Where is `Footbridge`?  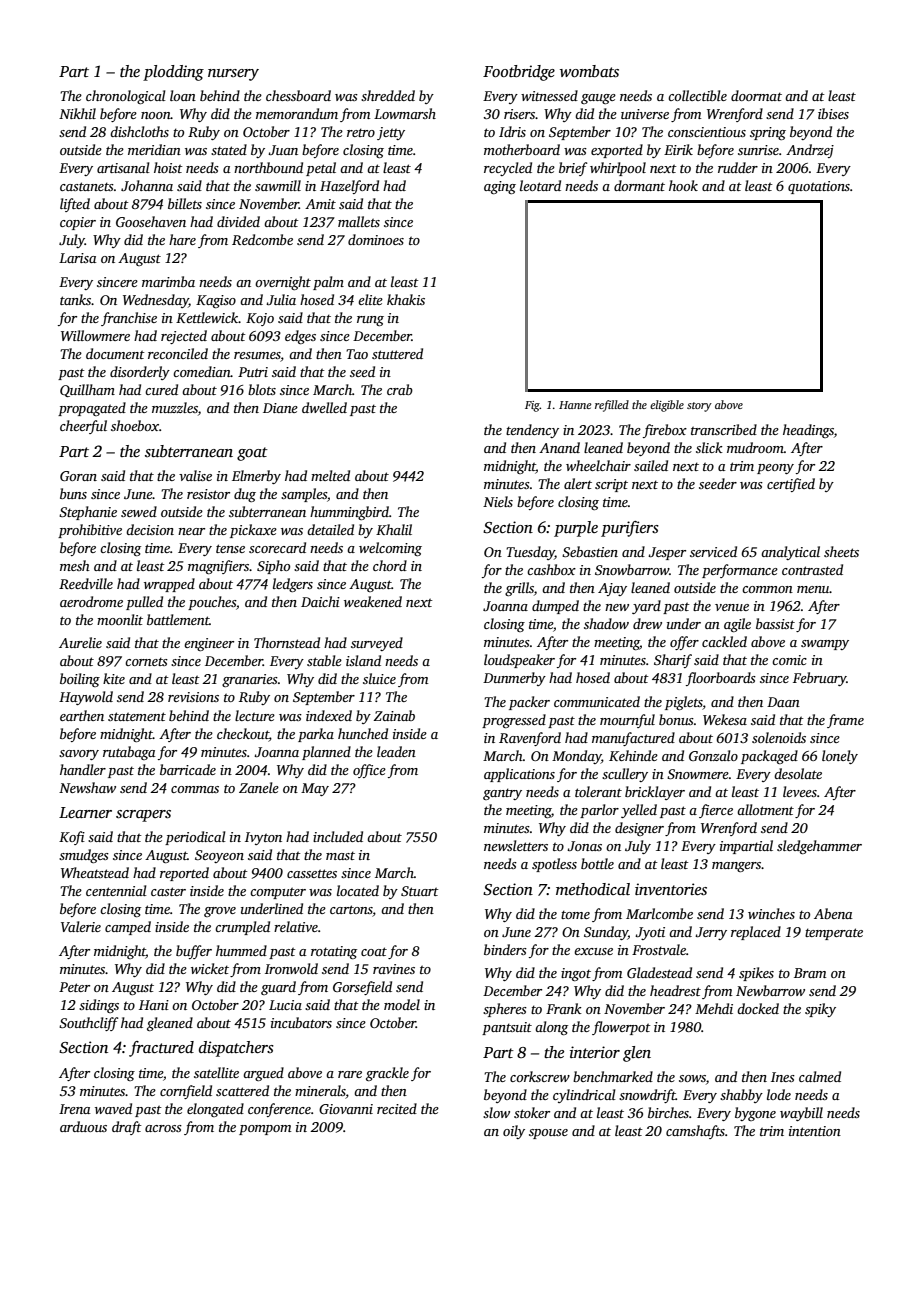
Footbridge is located at coordinates (519, 73).
